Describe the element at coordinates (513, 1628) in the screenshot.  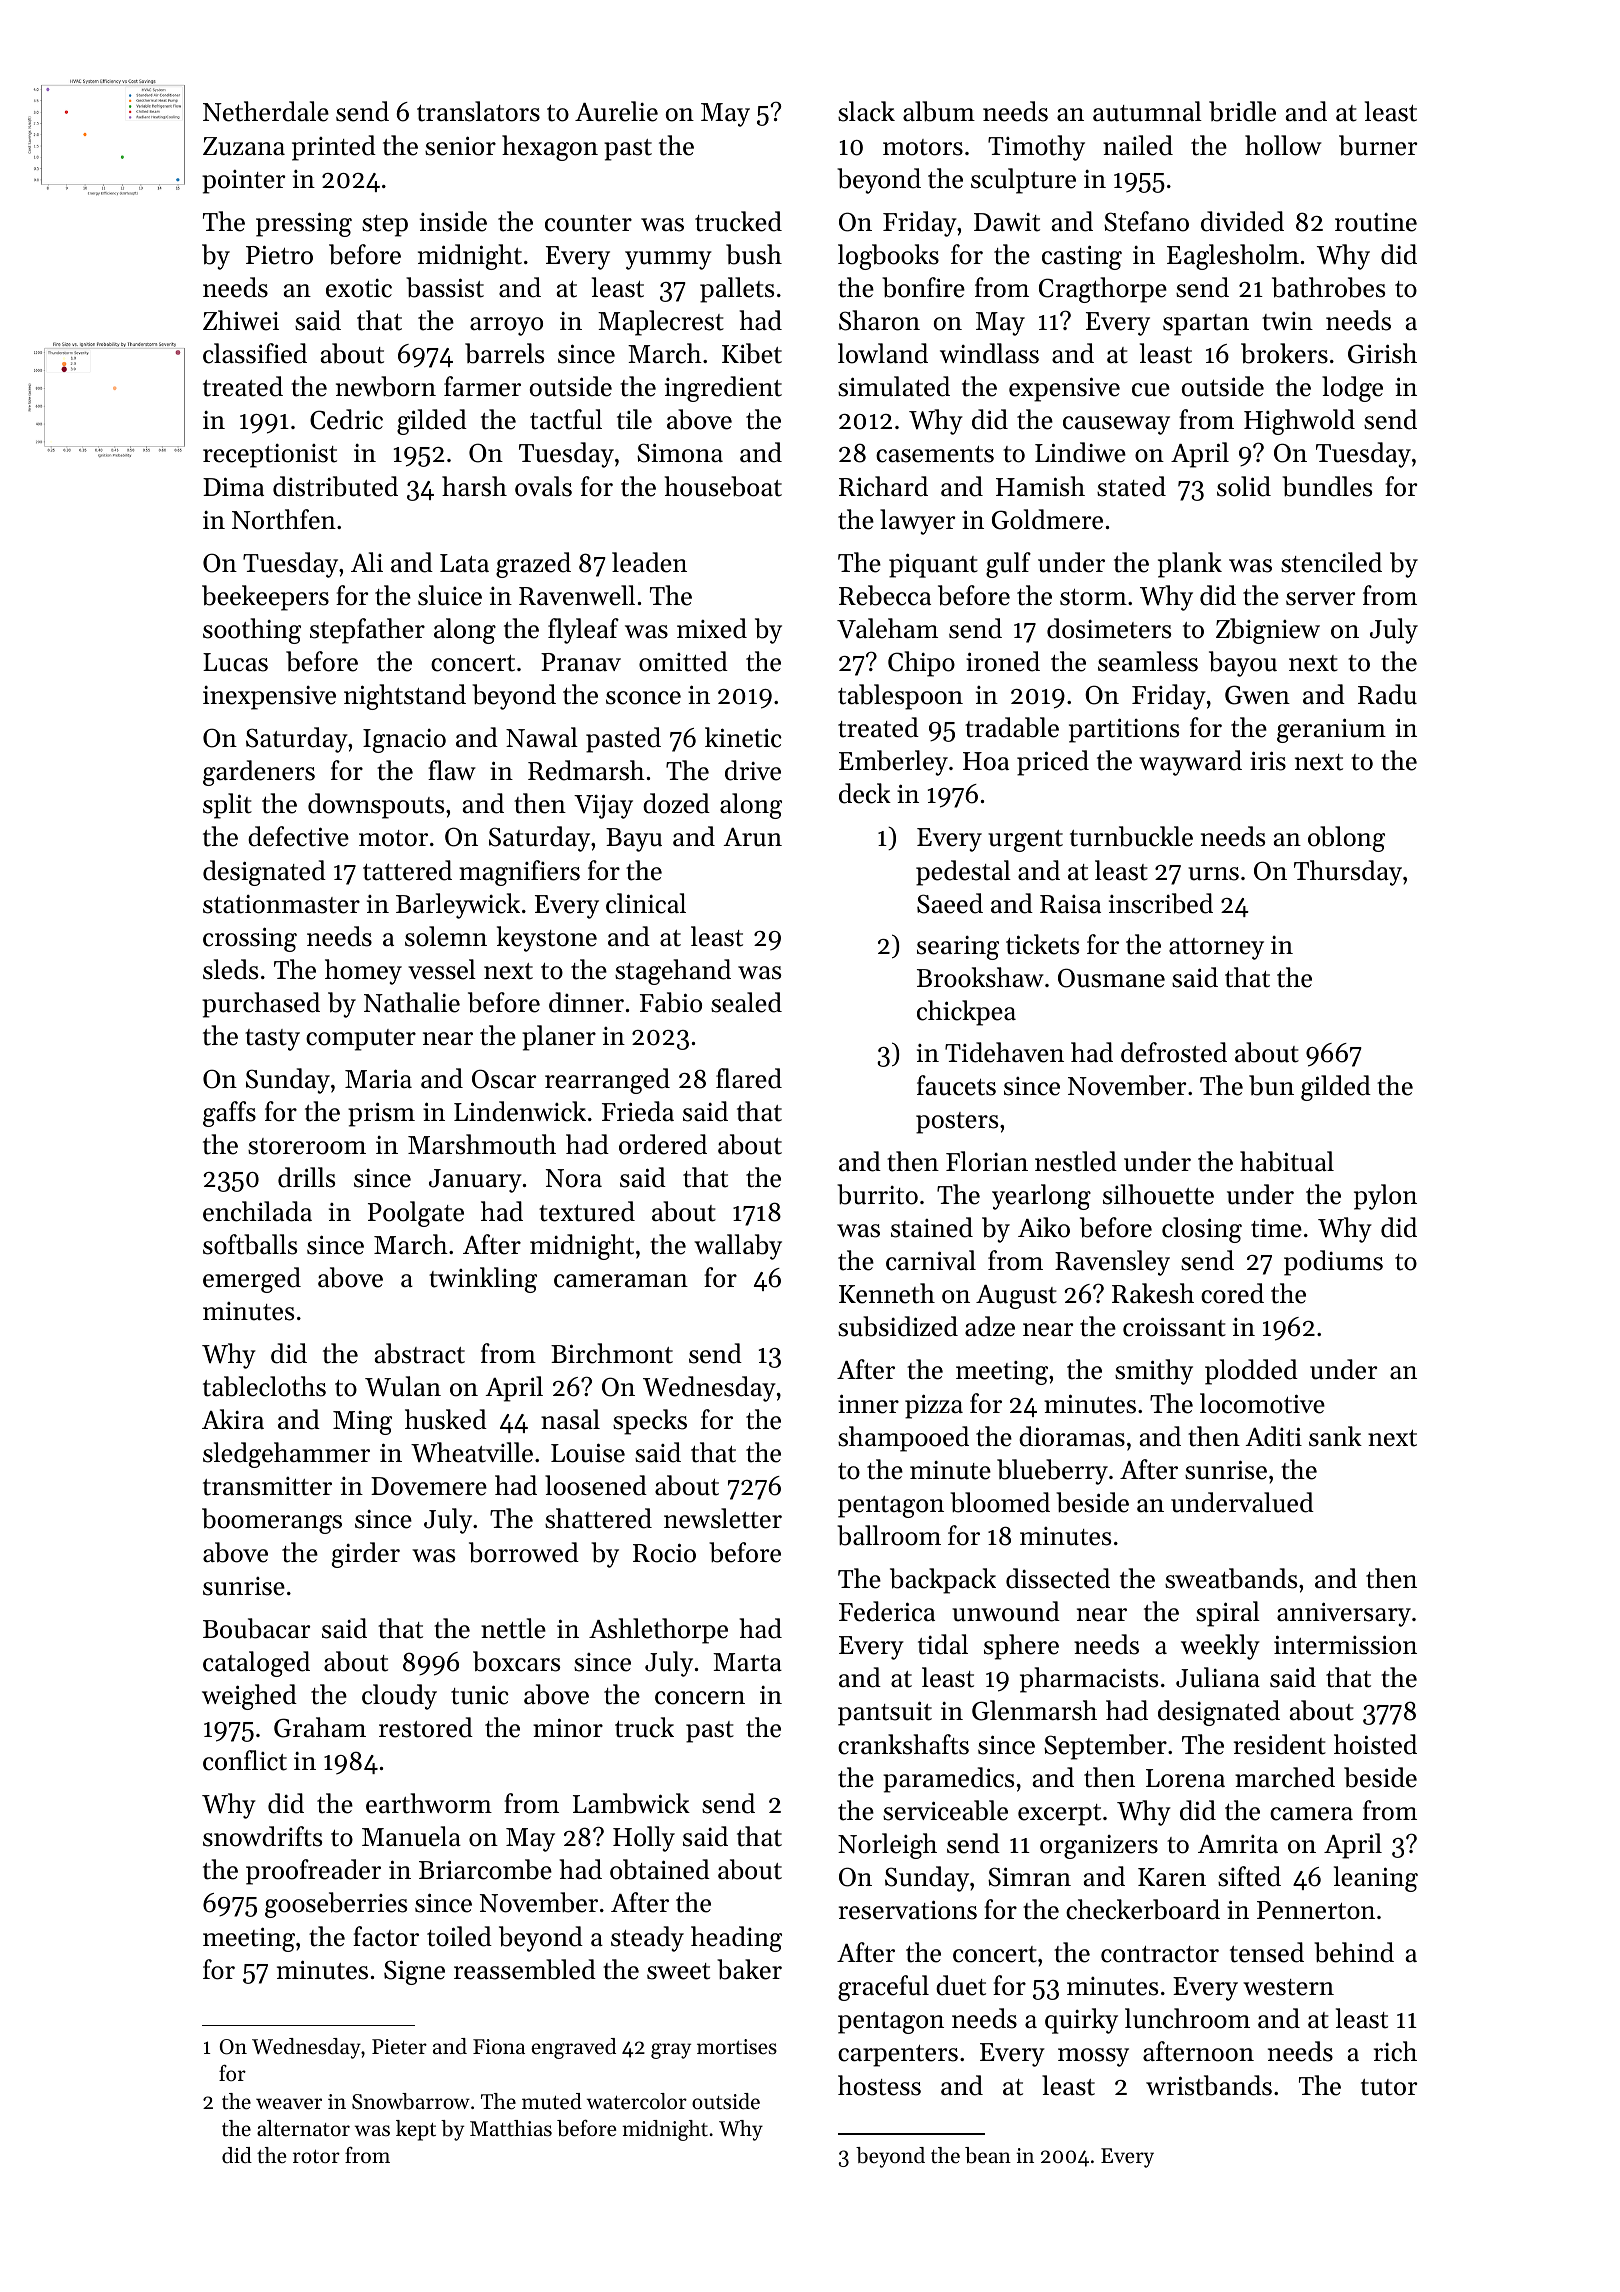
I see `nettle` at that location.
